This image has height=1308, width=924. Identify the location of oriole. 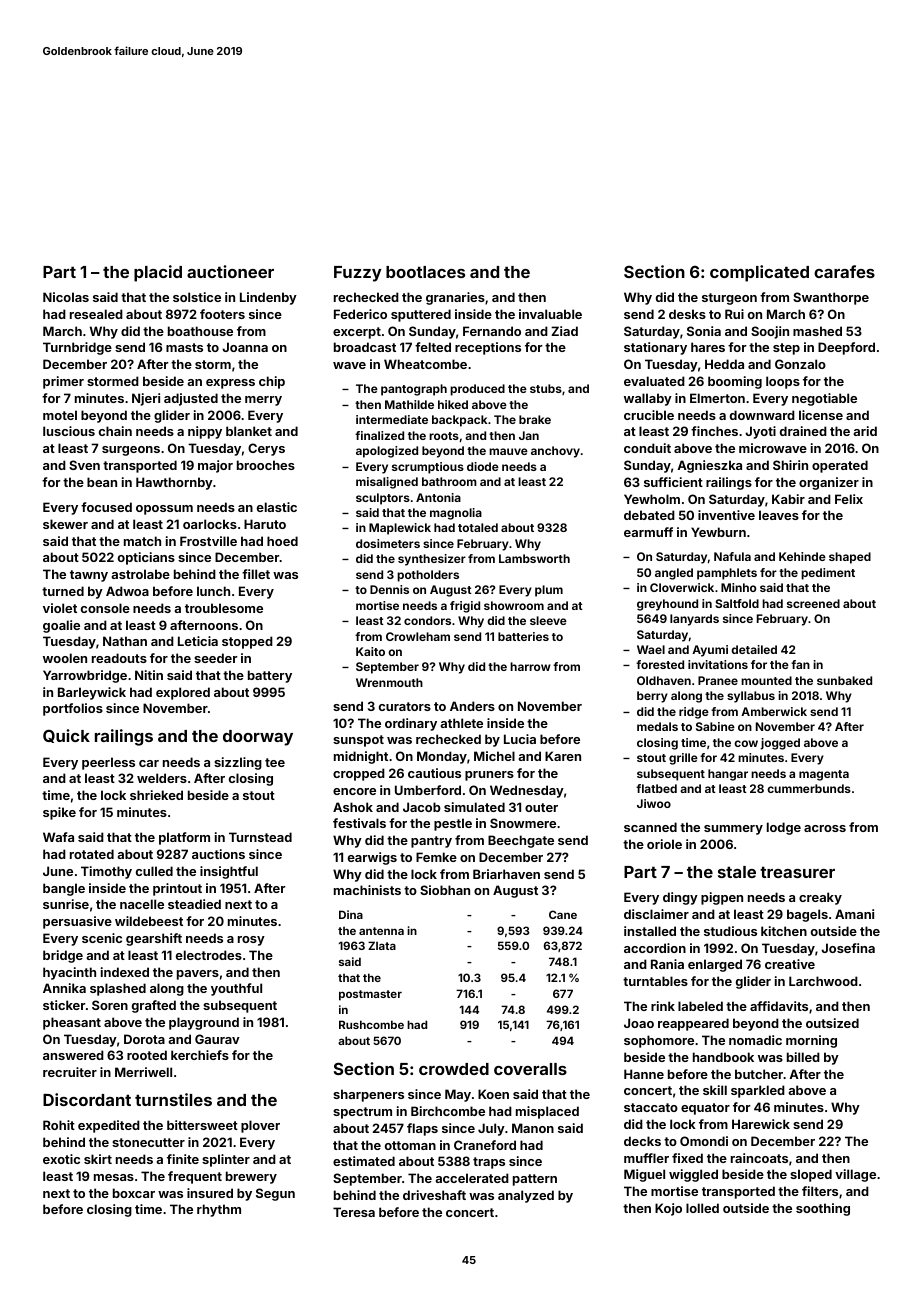
(664, 844).
